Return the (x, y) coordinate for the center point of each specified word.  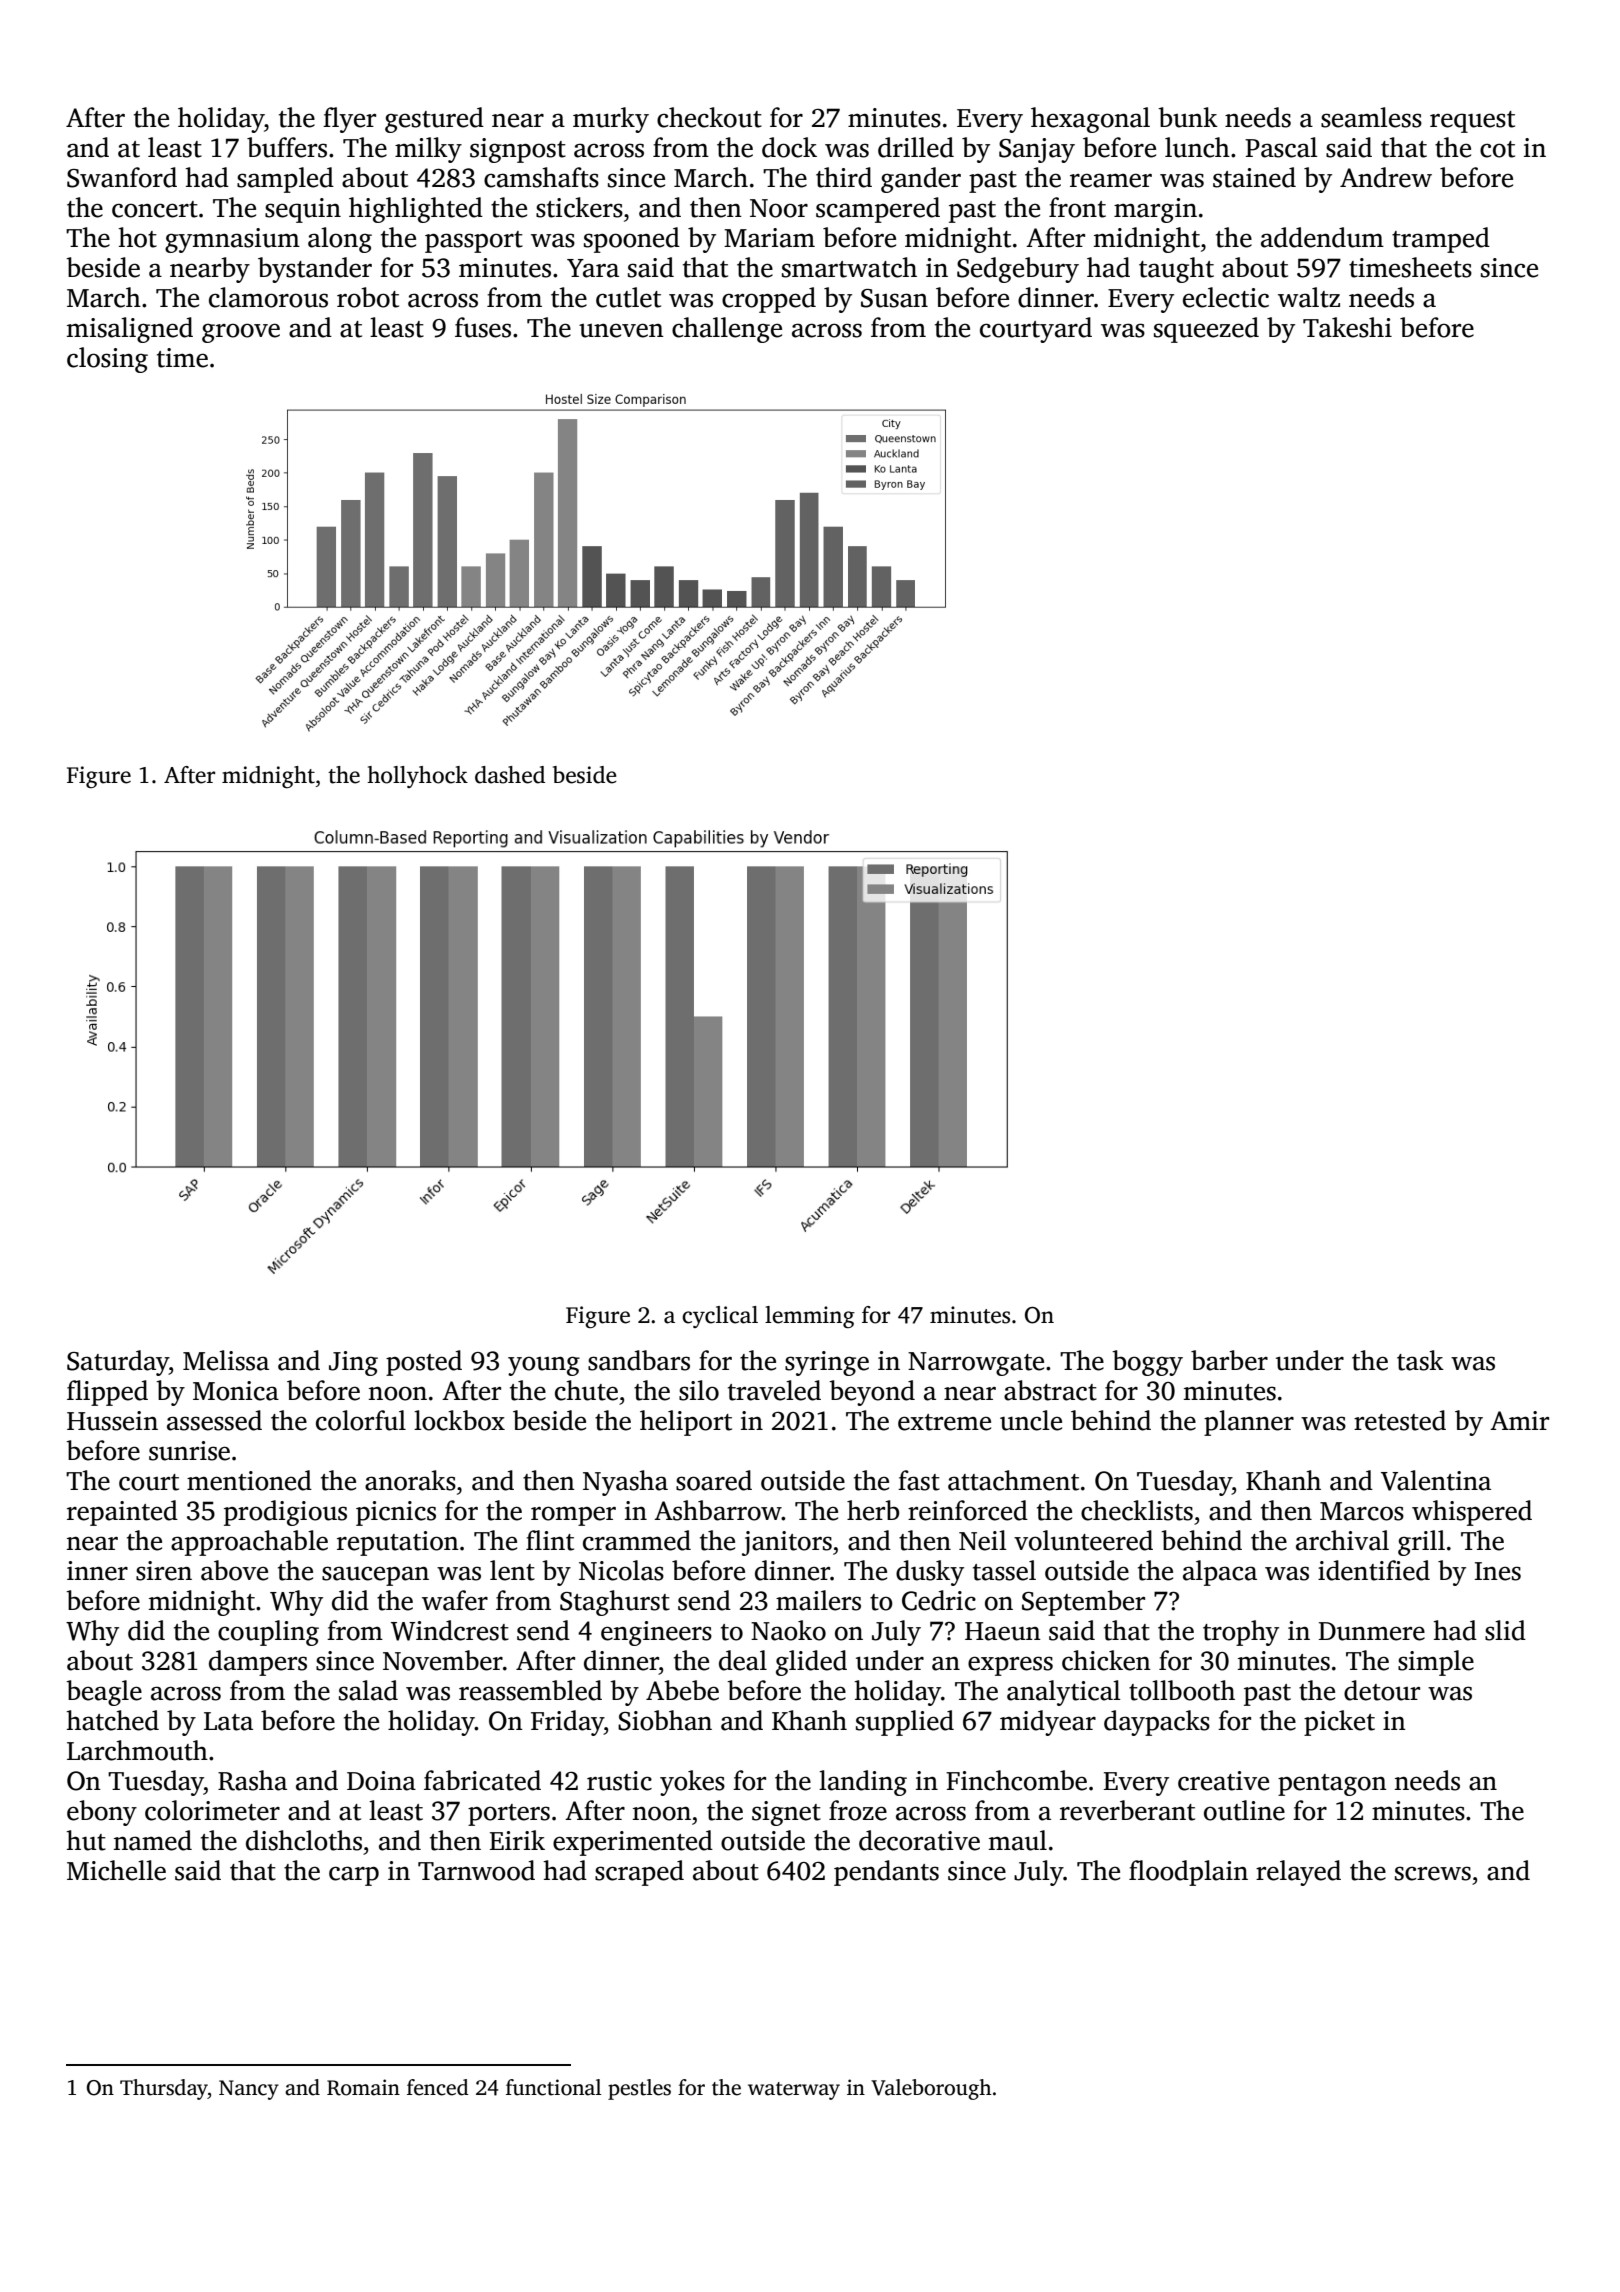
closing (107, 360)
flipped (107, 1393)
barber (1229, 1360)
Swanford (122, 177)
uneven (621, 330)
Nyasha (625, 1483)
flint (550, 1540)
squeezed (1206, 330)
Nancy (249, 2090)
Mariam (769, 238)
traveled (774, 1390)
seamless (1371, 117)
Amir (1519, 1420)
